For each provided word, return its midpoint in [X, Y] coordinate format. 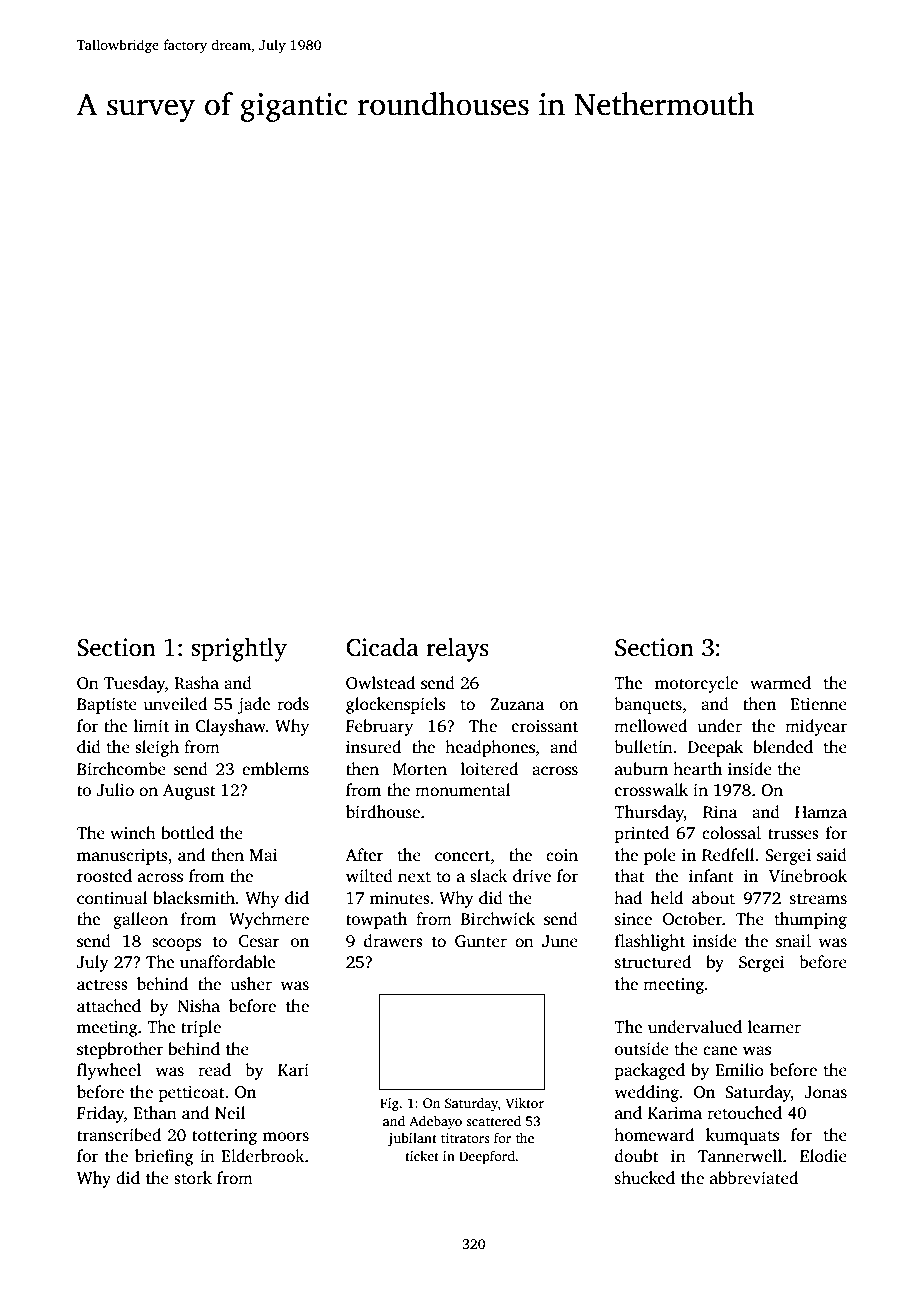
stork [193, 1178]
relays [457, 650]
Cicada [382, 647]
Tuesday [134, 684]
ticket [422, 1156]
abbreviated [754, 1178]
